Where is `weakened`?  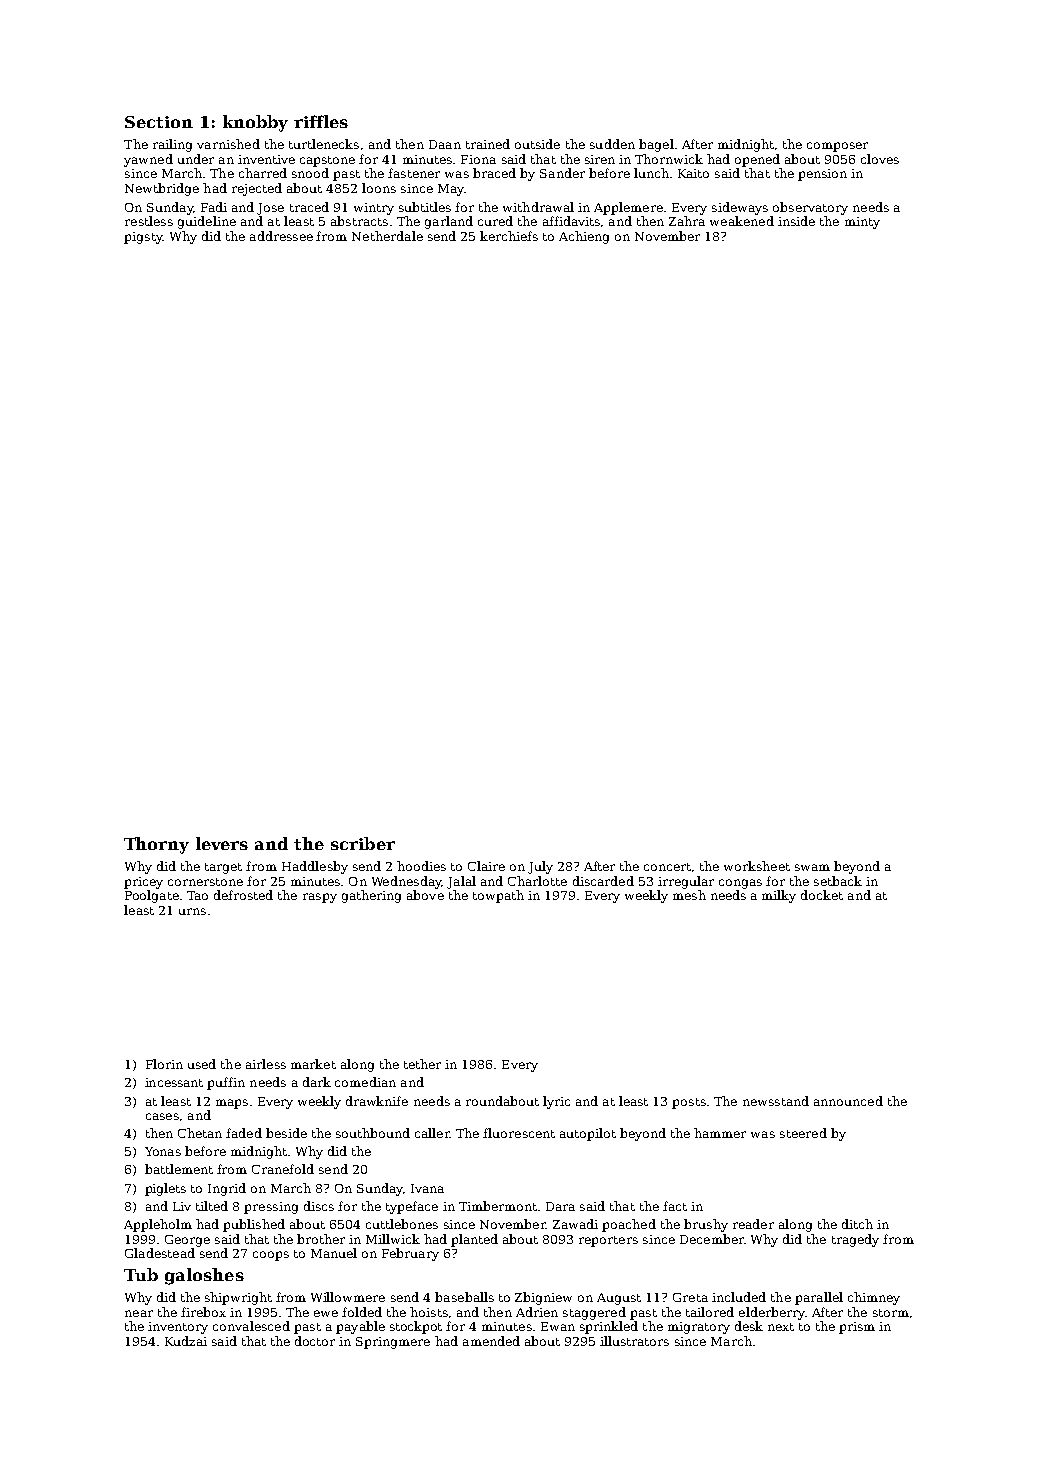 weakened is located at coordinates (742, 221).
